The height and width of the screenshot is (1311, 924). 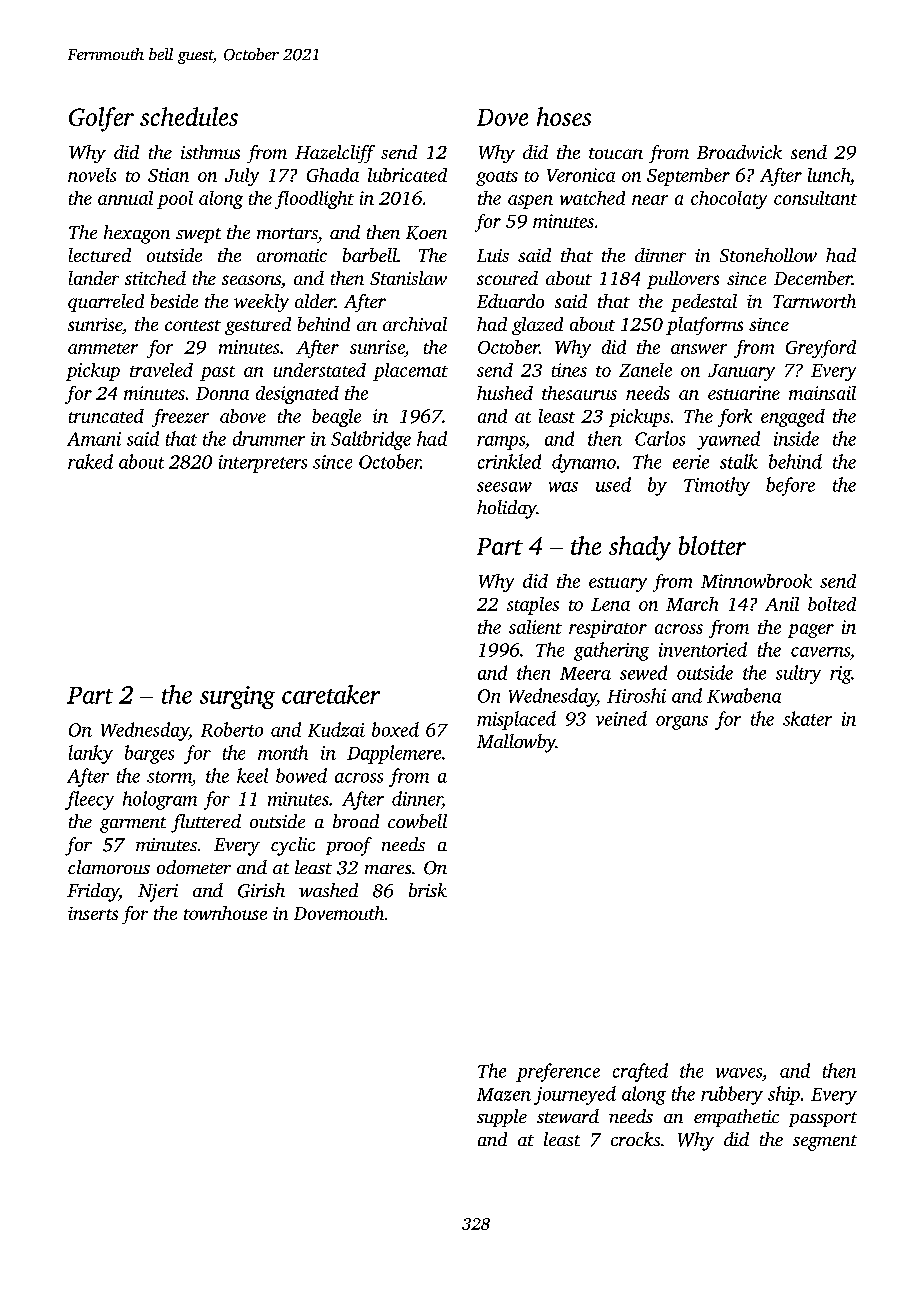 I want to click on consultant, so click(x=815, y=198).
